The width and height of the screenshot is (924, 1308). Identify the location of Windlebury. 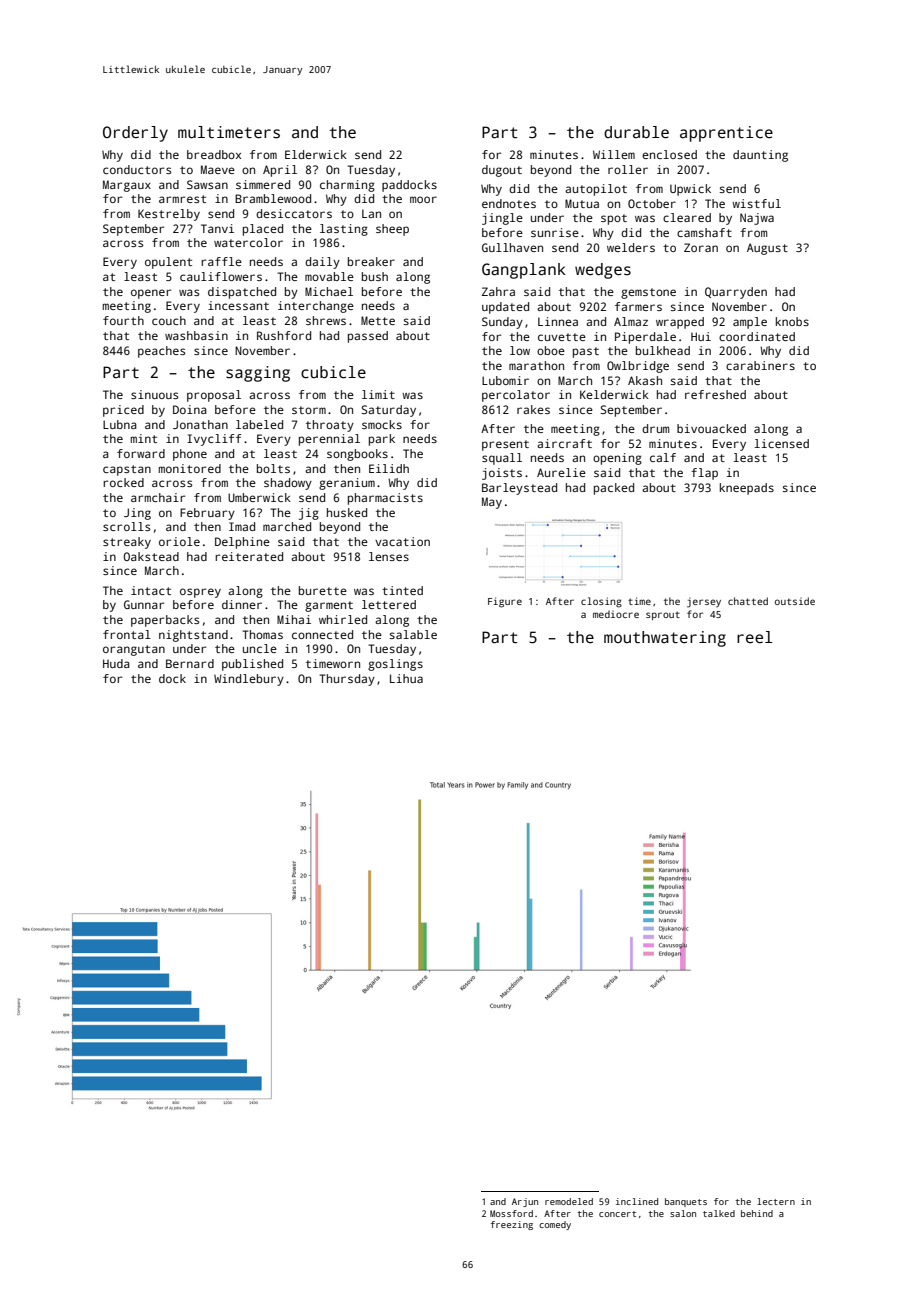
(249, 680).
